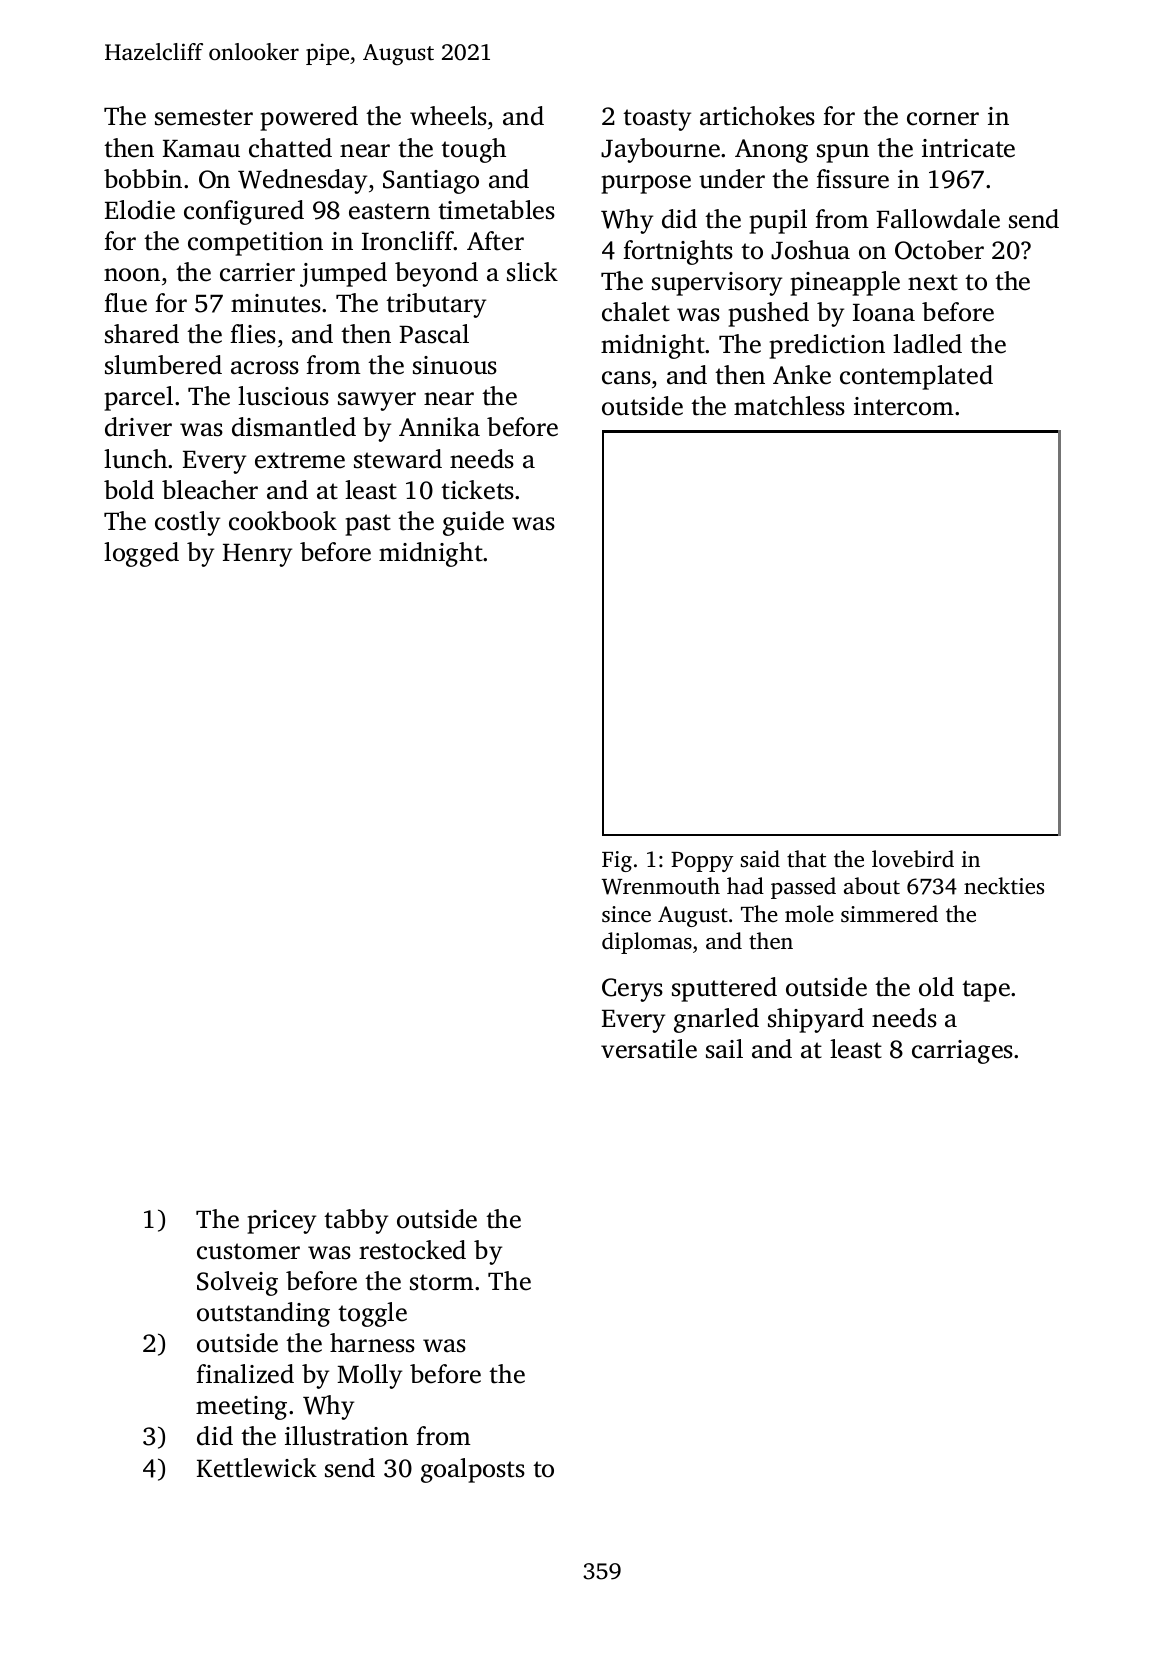  What do you see at coordinates (281, 1222) in the screenshot?
I see `pricey` at bounding box center [281, 1222].
